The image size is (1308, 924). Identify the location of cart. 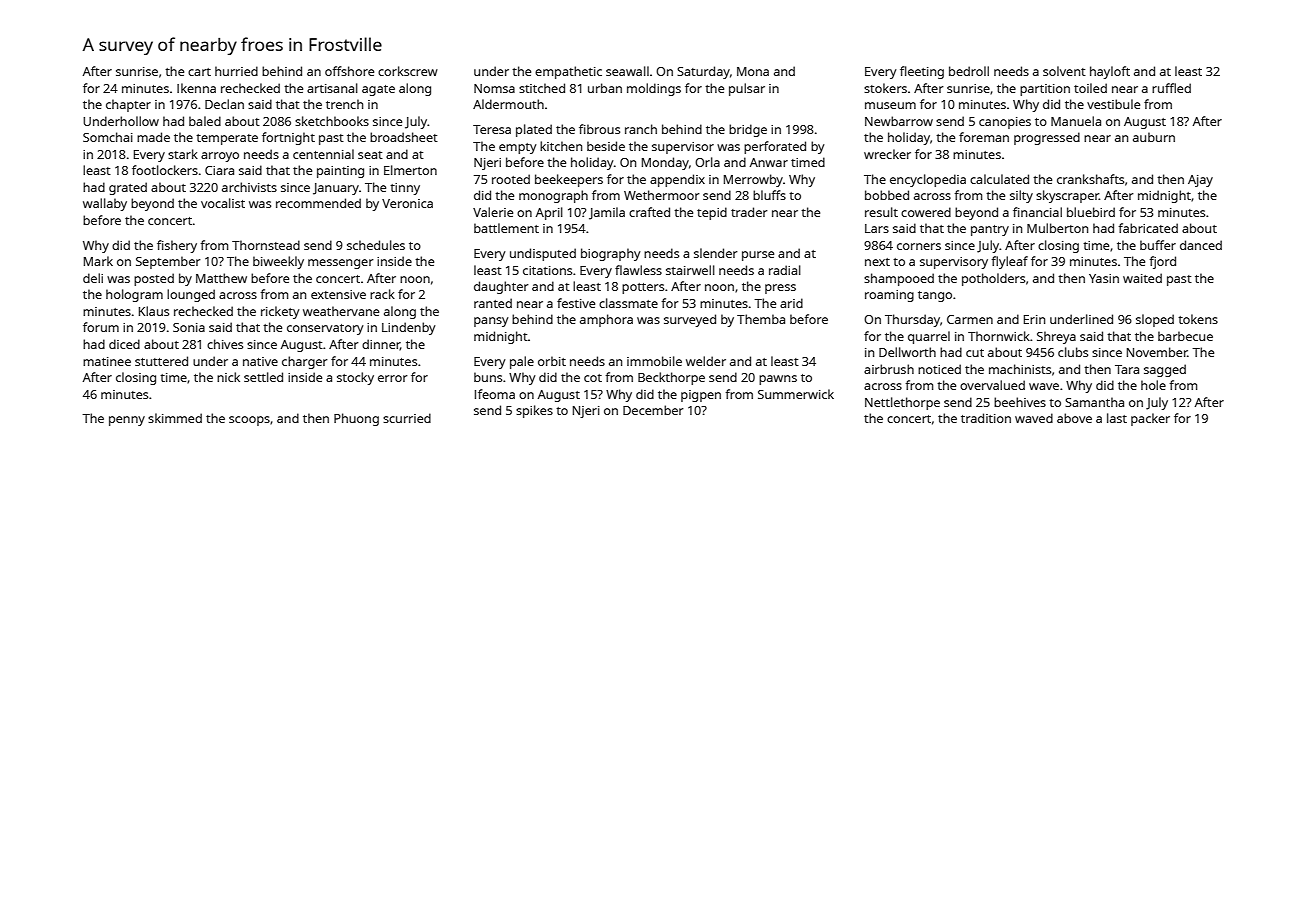
(199, 72).
